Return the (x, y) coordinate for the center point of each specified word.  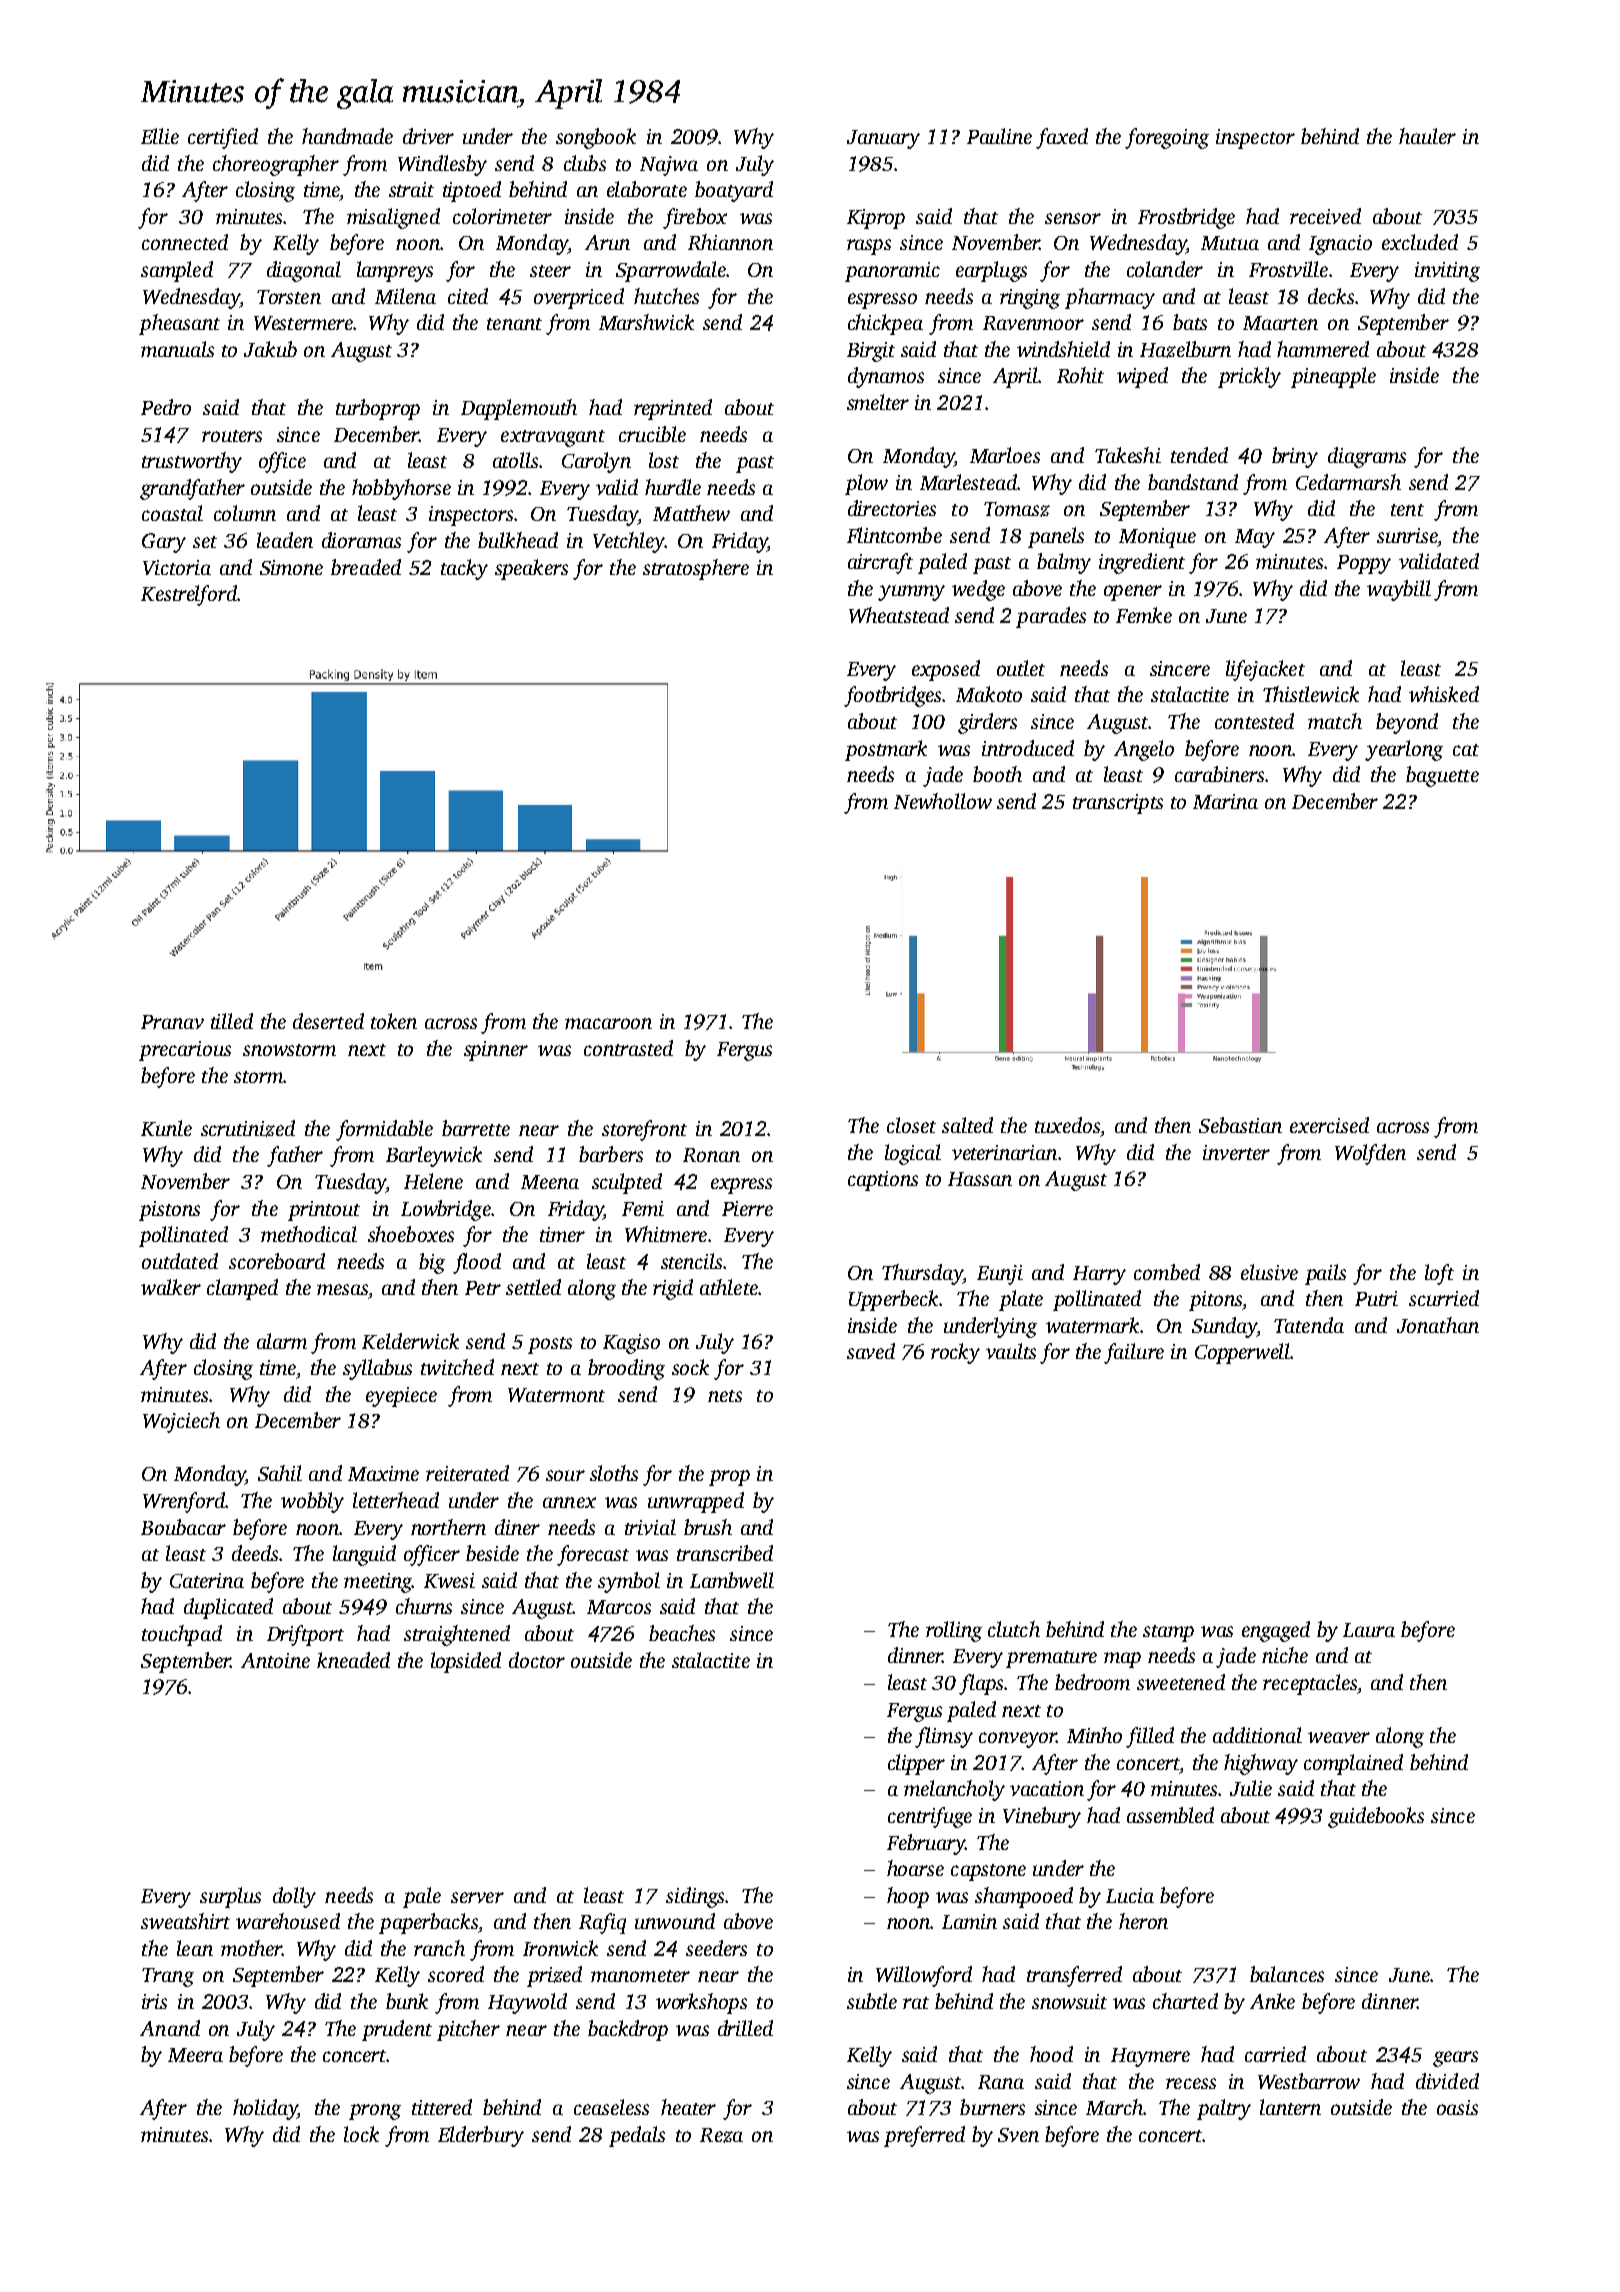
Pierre (747, 1208)
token (394, 1021)
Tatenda (1309, 1325)
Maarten (1280, 323)
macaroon (608, 1023)
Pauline (999, 136)
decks (1331, 296)
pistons (169, 1211)
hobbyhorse (401, 489)
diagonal (304, 271)
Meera (195, 2055)
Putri (1376, 1298)
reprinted (673, 409)
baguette (1442, 776)
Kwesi (449, 1580)
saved (871, 1351)
